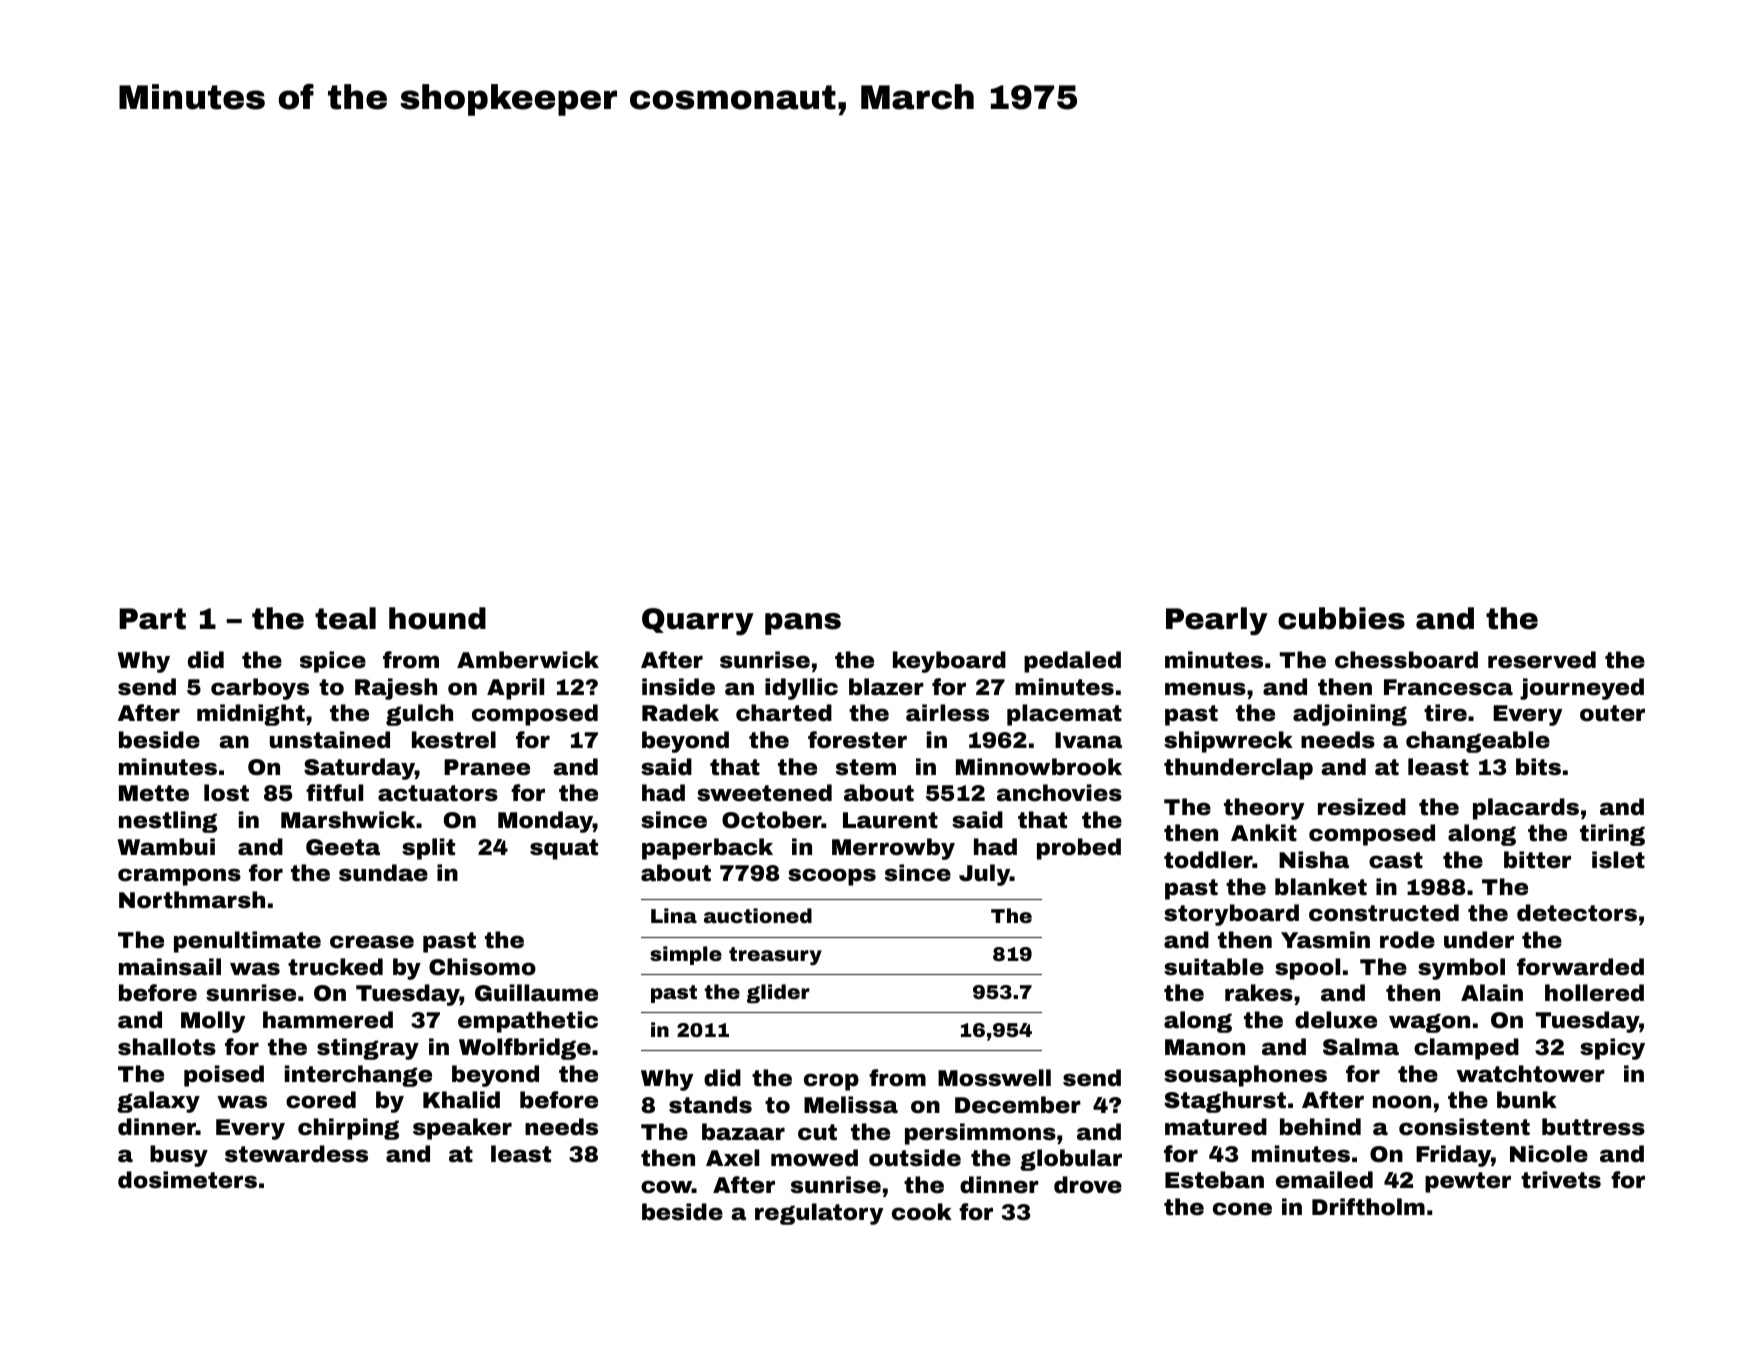  I want to click on simple, so click(686, 955).
